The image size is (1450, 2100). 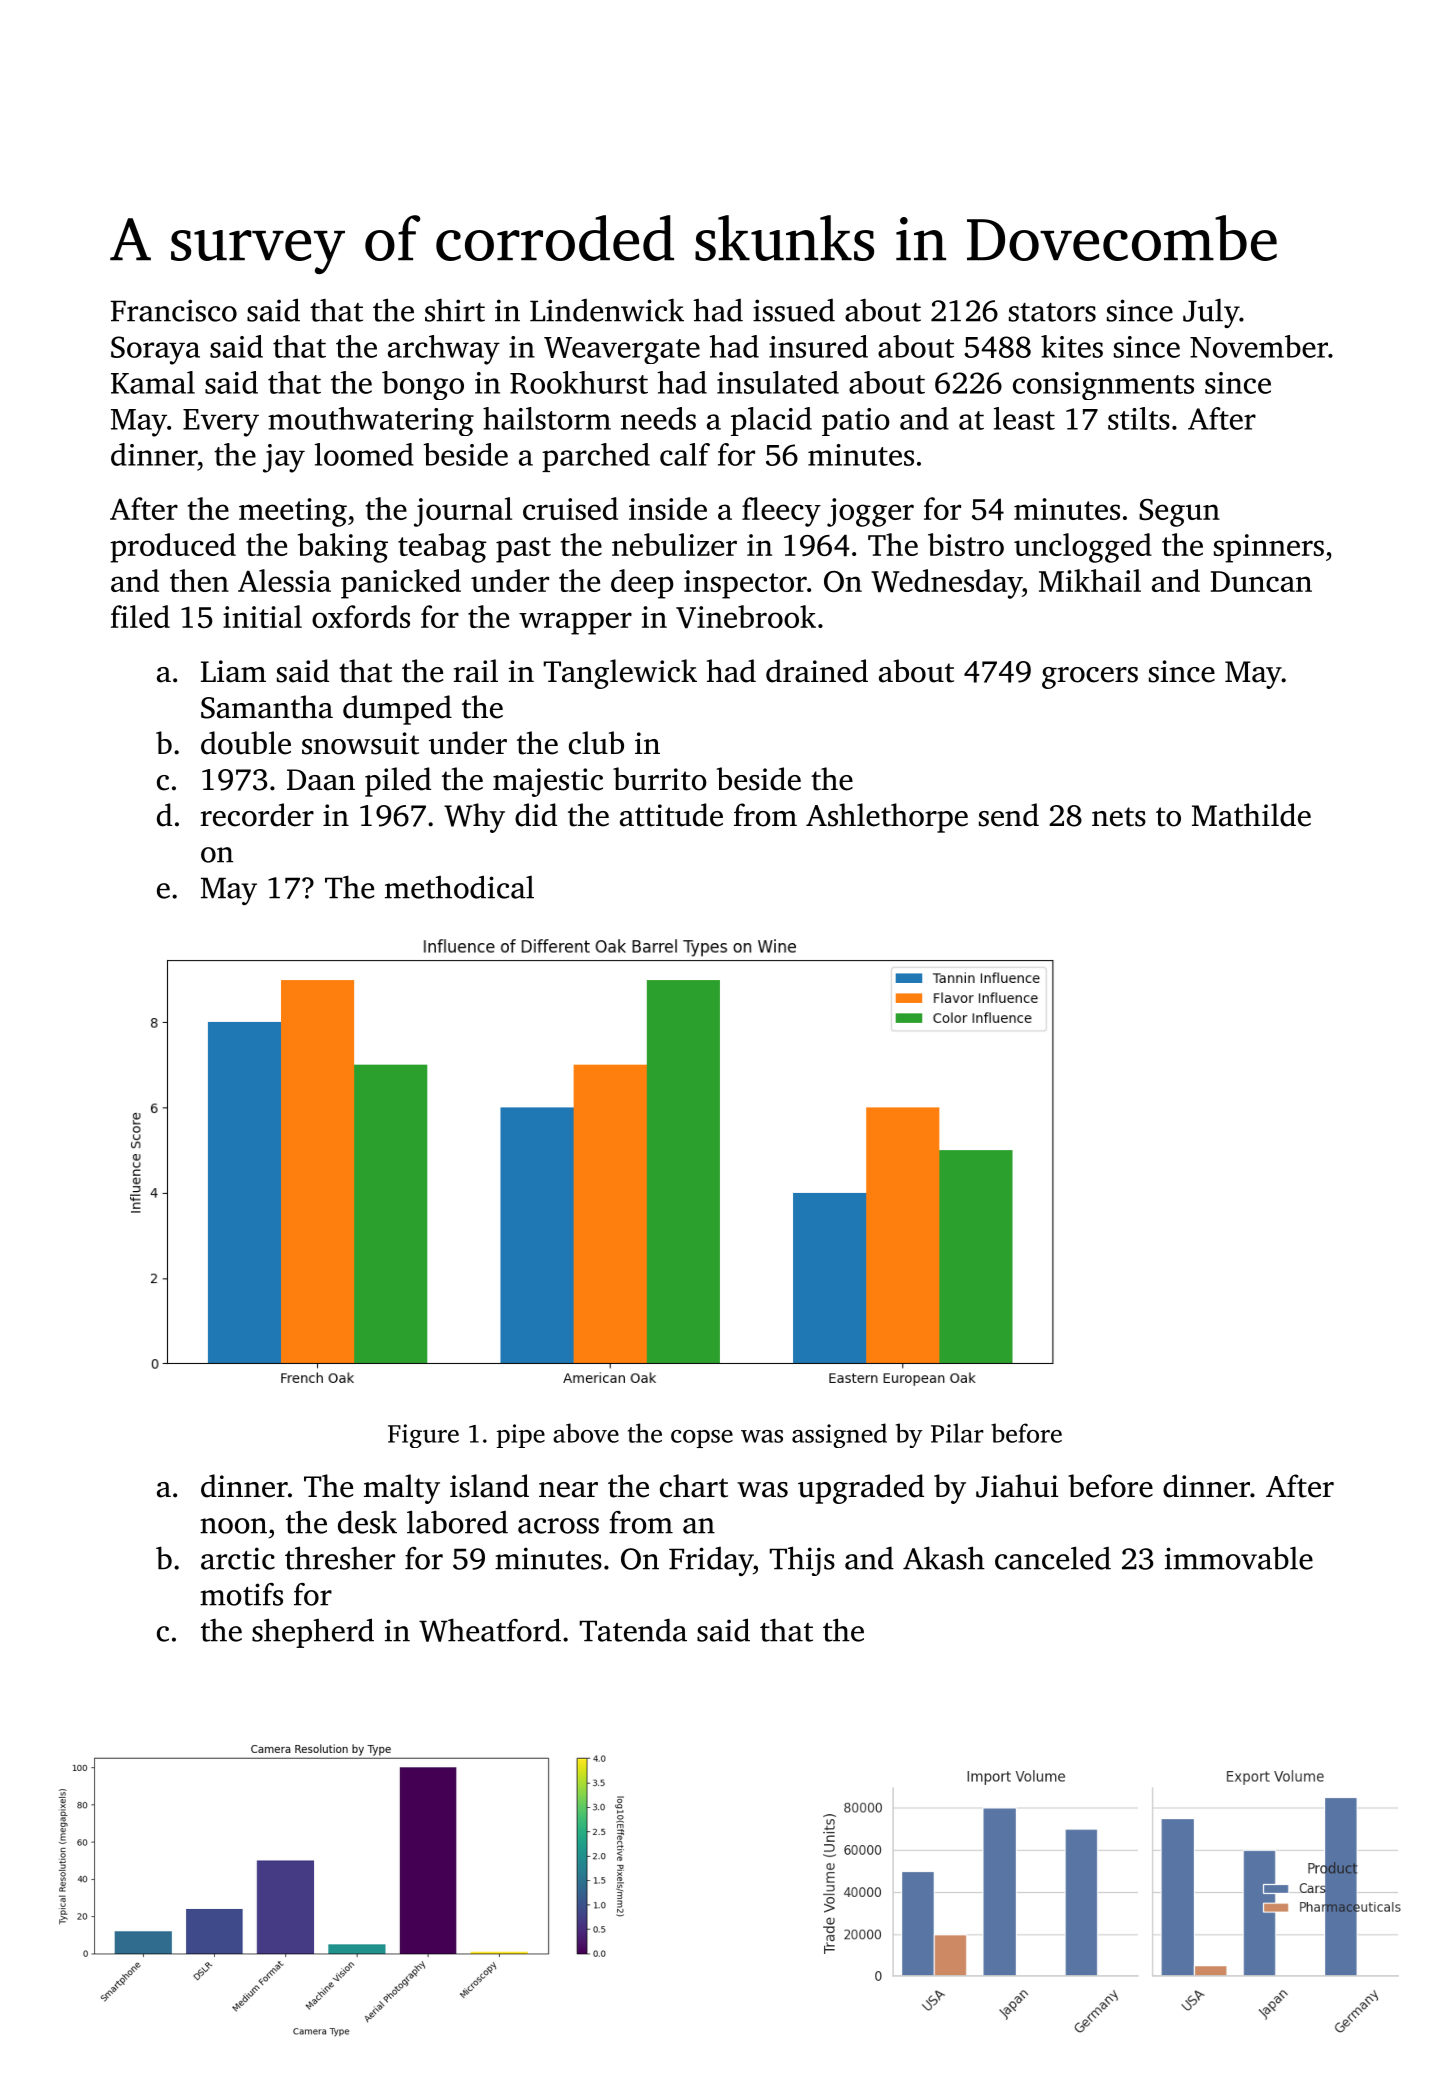 I want to click on Weavergate, so click(x=622, y=350).
